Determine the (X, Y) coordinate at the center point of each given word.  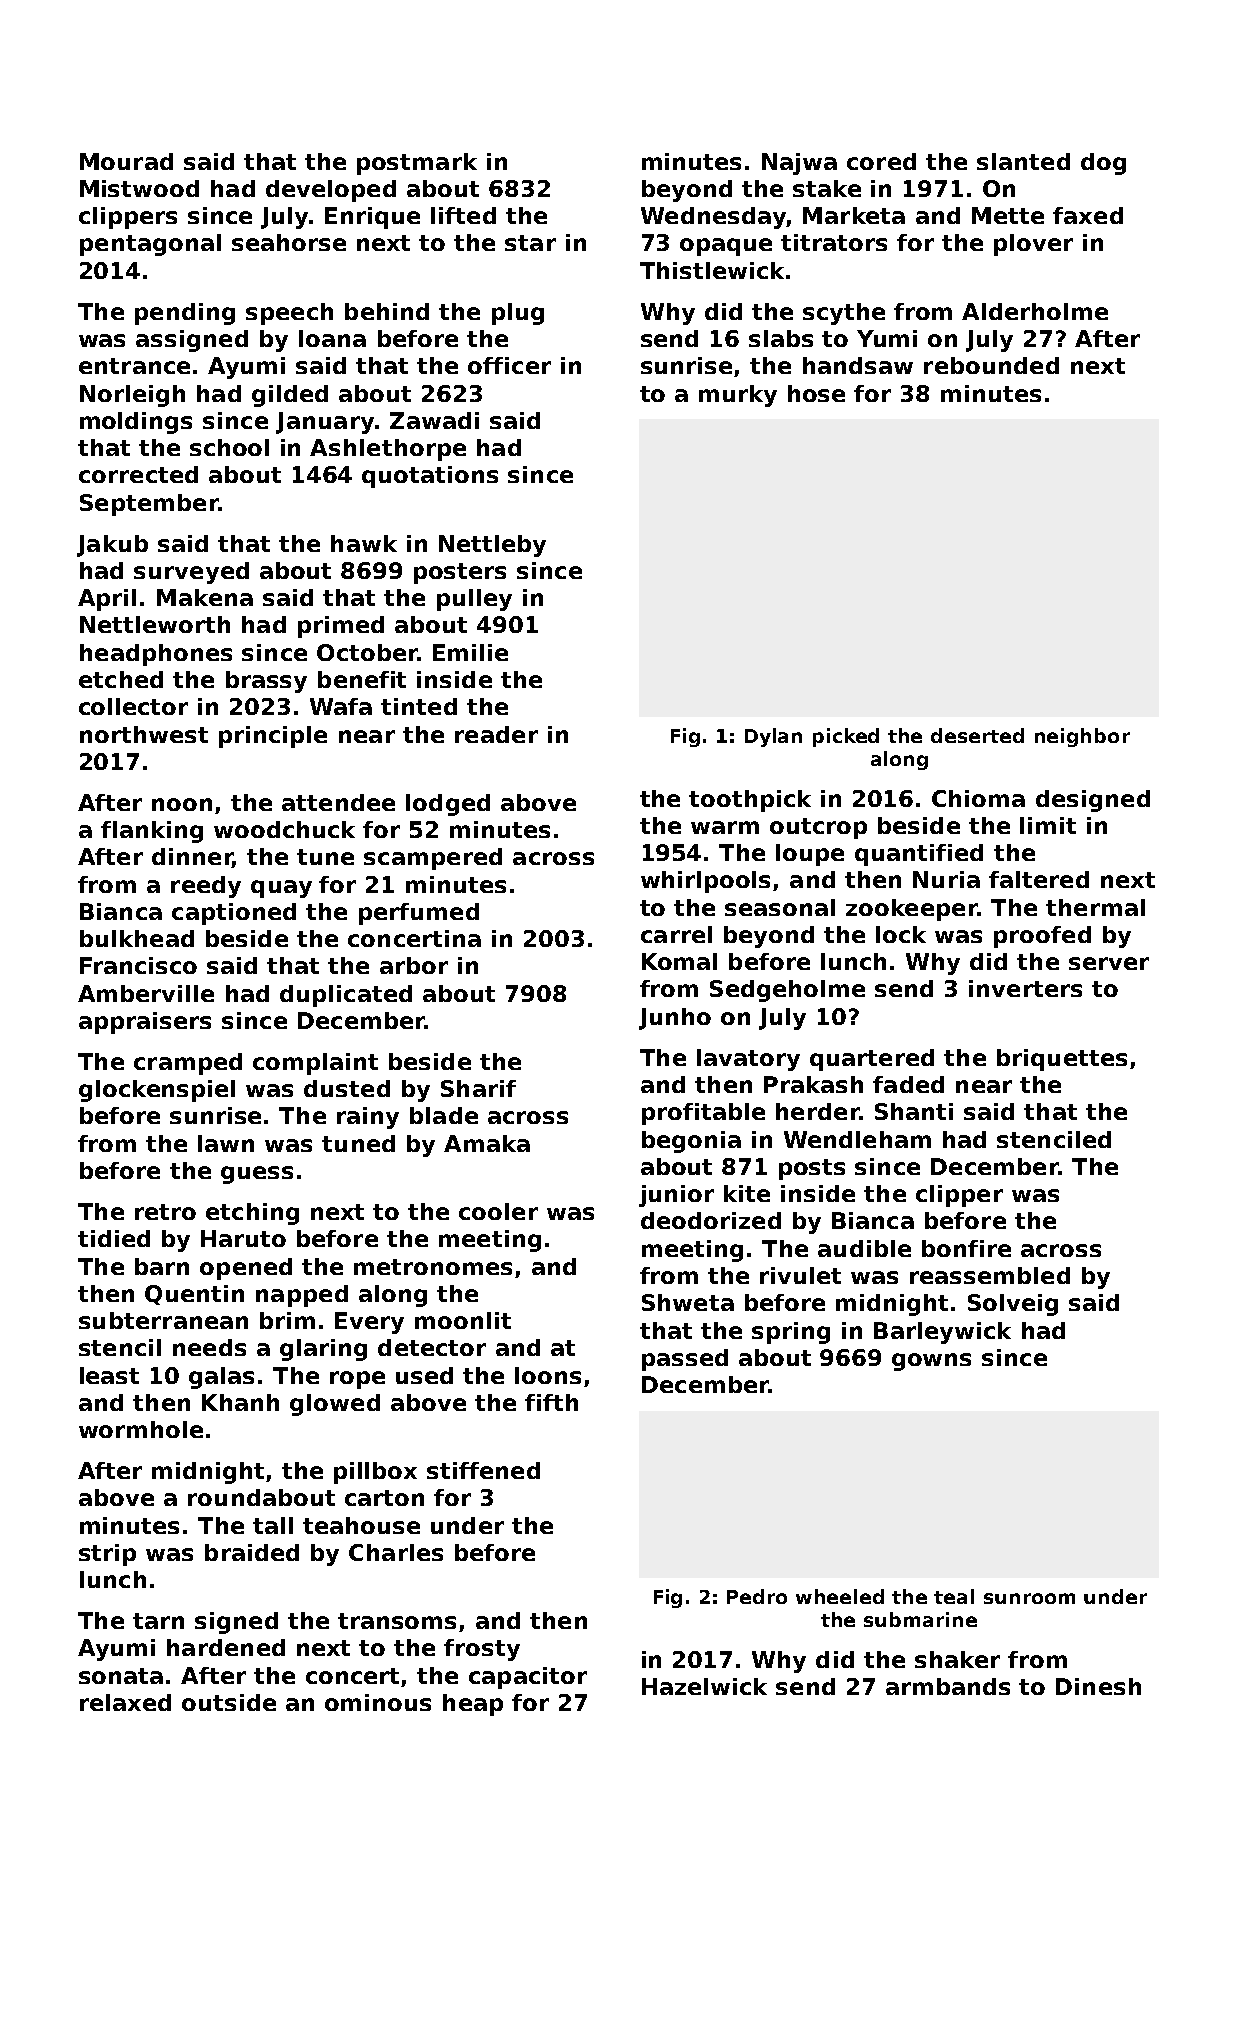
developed (331, 191)
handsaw (858, 365)
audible (864, 1248)
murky (738, 396)
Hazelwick (704, 1686)
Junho (675, 1019)
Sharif (478, 1088)
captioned (234, 914)
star (530, 243)
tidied (114, 1238)
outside (229, 1702)
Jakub (112, 546)
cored (881, 161)
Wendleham (857, 1139)
